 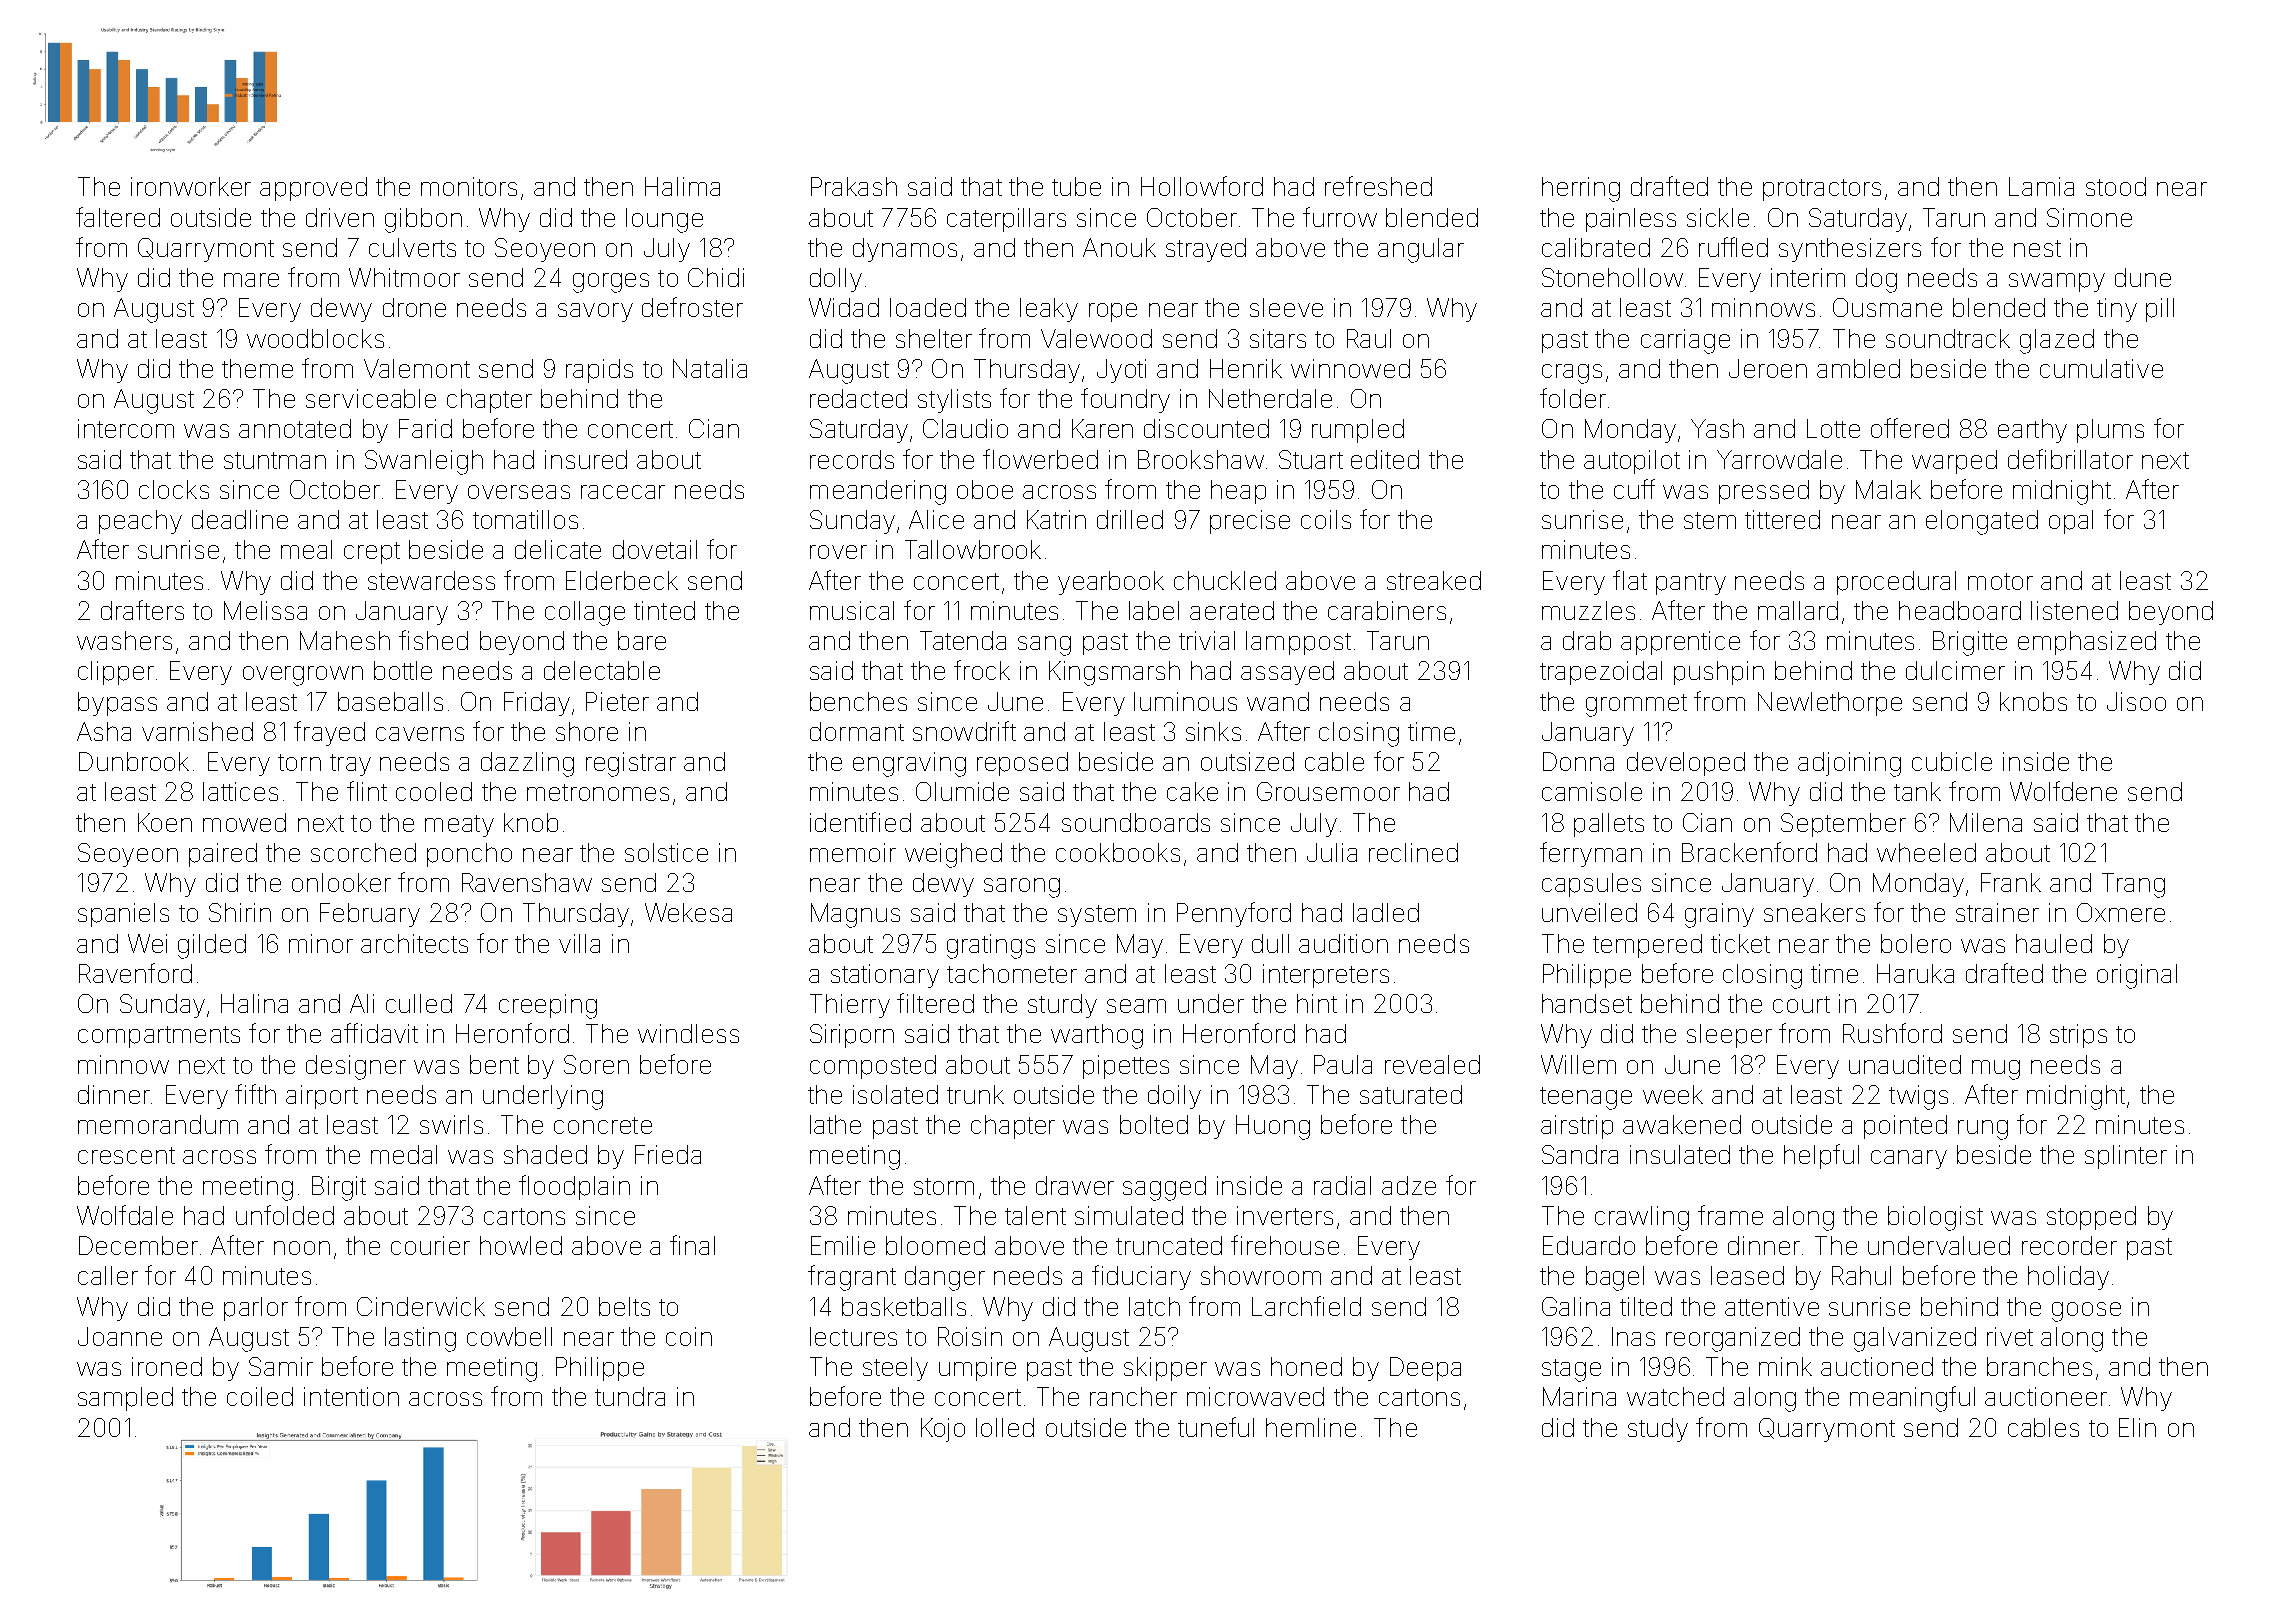 What do you see at coordinates (240, 791) in the page?
I see `lattices` at bounding box center [240, 791].
